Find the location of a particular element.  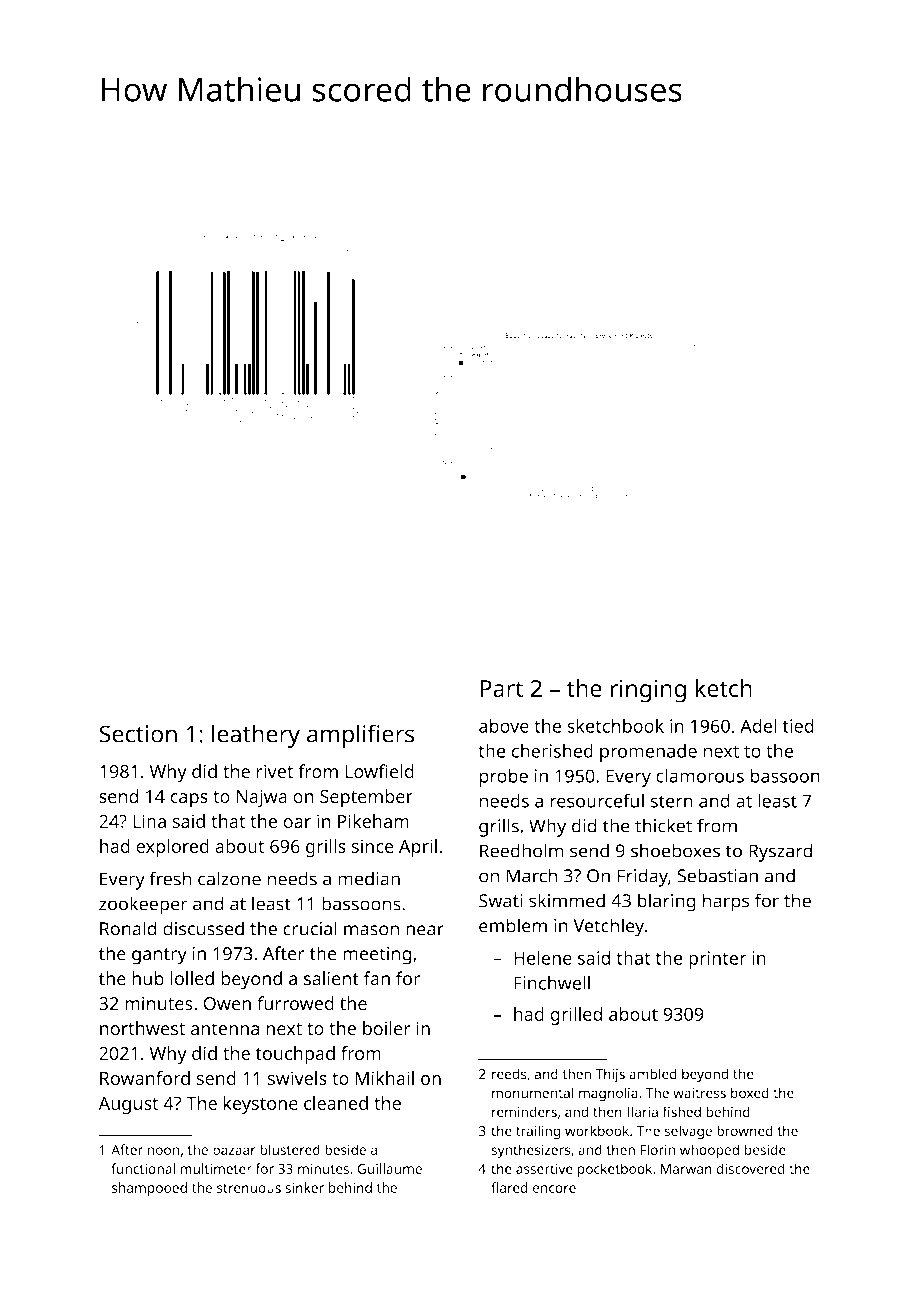

skimmed is located at coordinates (567, 900).
